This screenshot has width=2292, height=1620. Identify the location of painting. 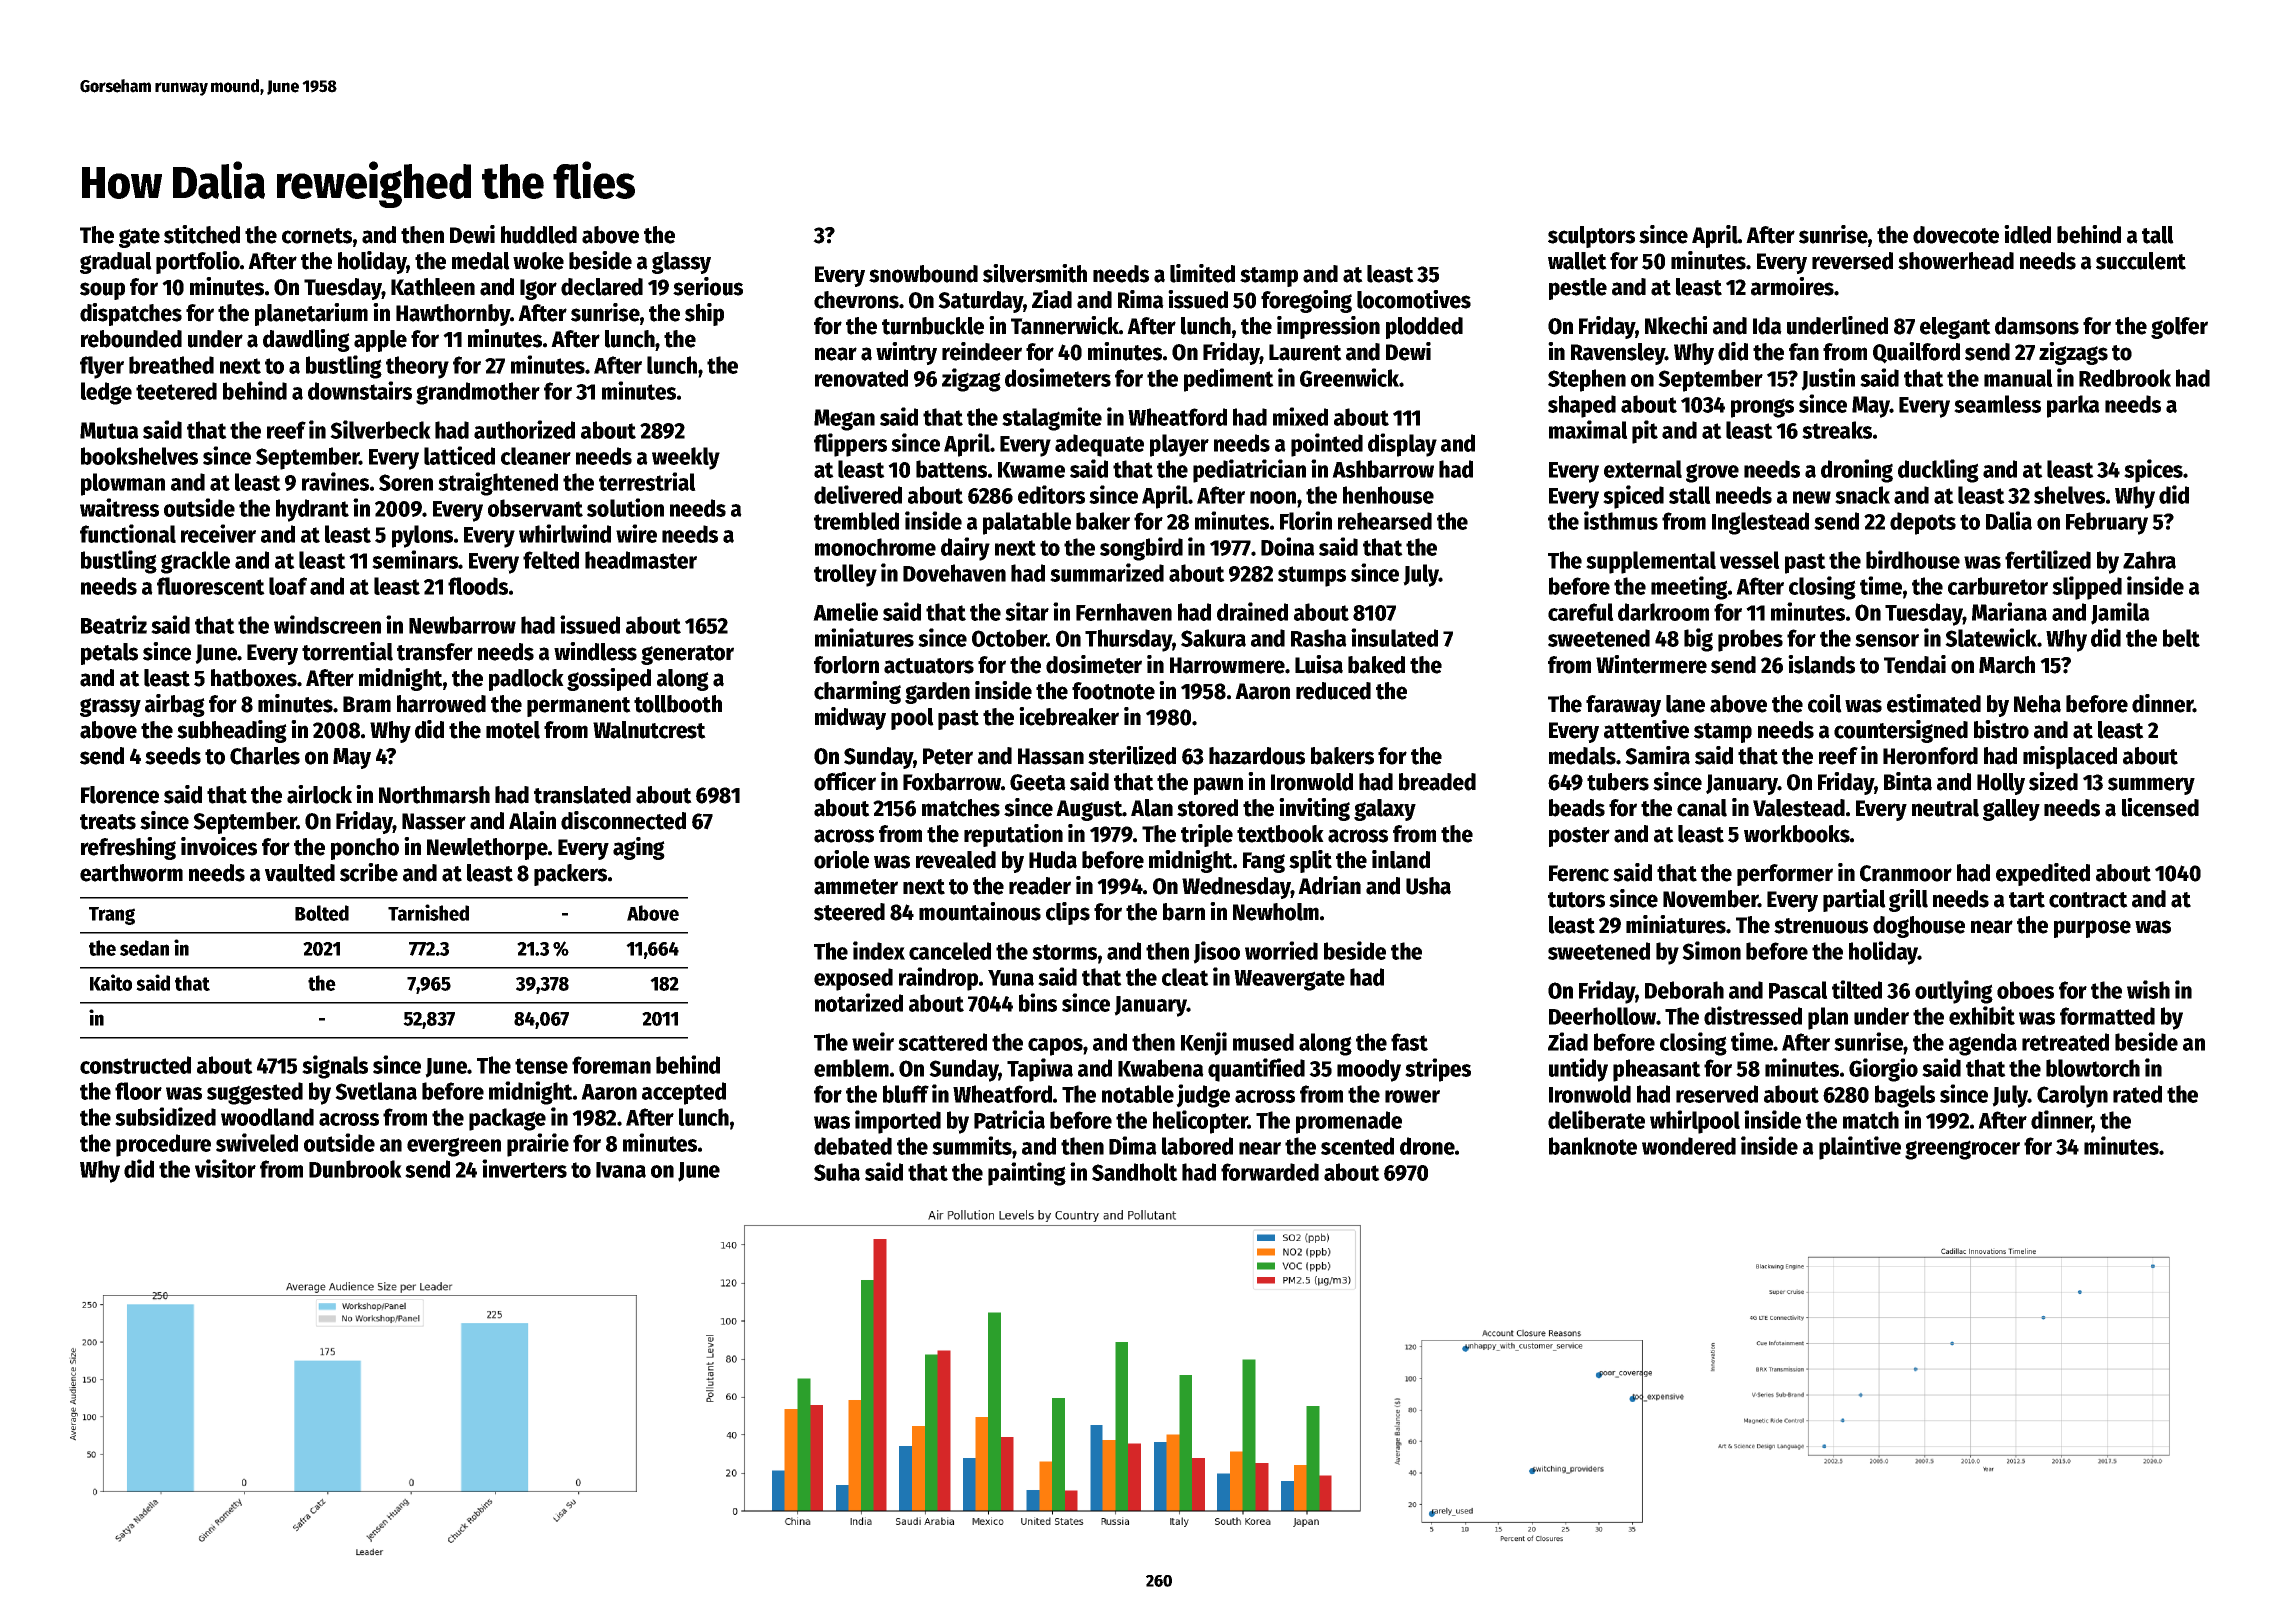
(1027, 1174).
